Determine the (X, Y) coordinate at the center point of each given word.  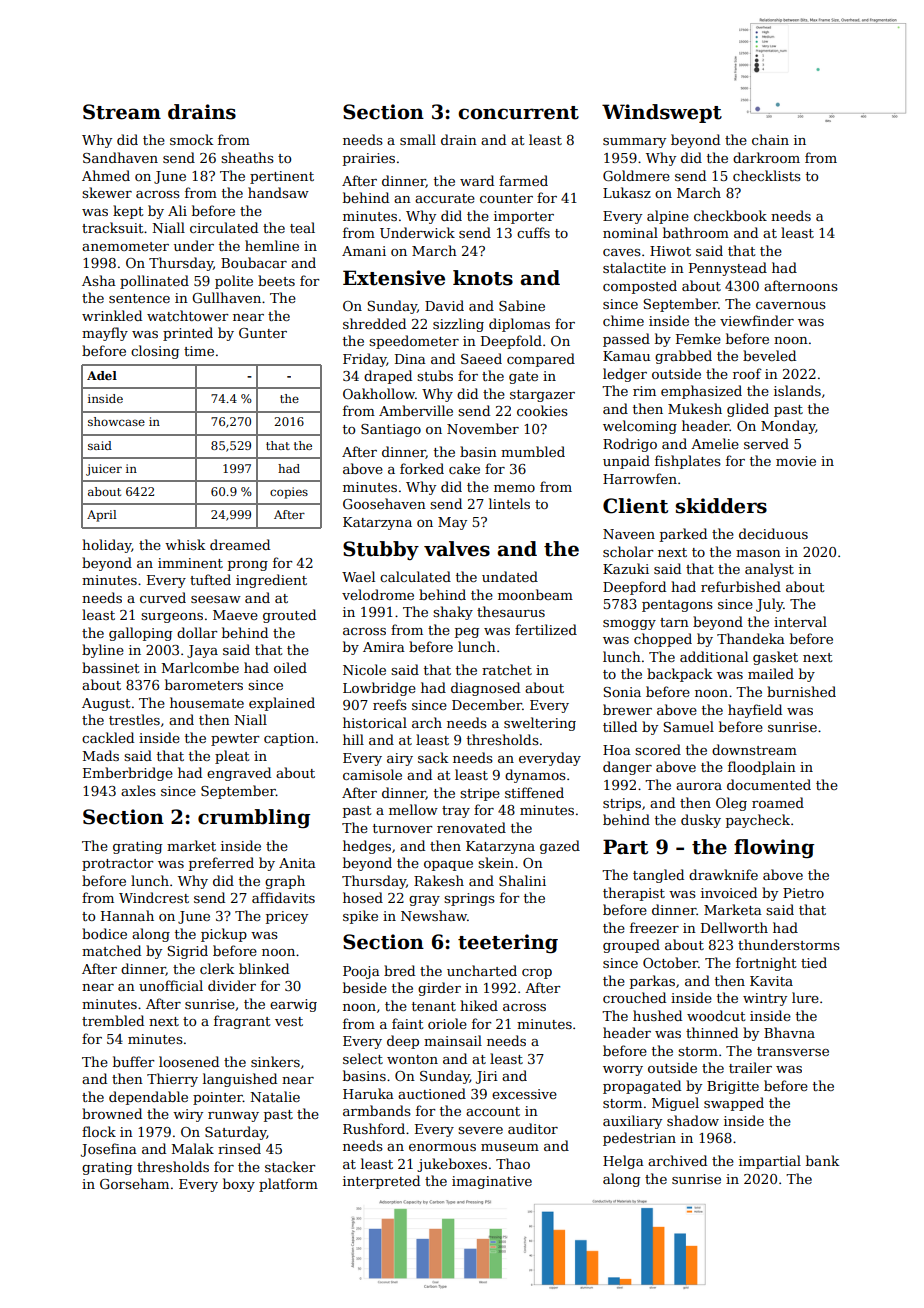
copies (289, 493)
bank (822, 1160)
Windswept (662, 113)
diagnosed (485, 689)
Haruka (368, 1093)
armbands (377, 1110)
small (418, 139)
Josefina (109, 1150)
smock (191, 139)
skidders (721, 506)
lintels (509, 503)
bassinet (110, 667)
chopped (663, 640)
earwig (293, 1005)
